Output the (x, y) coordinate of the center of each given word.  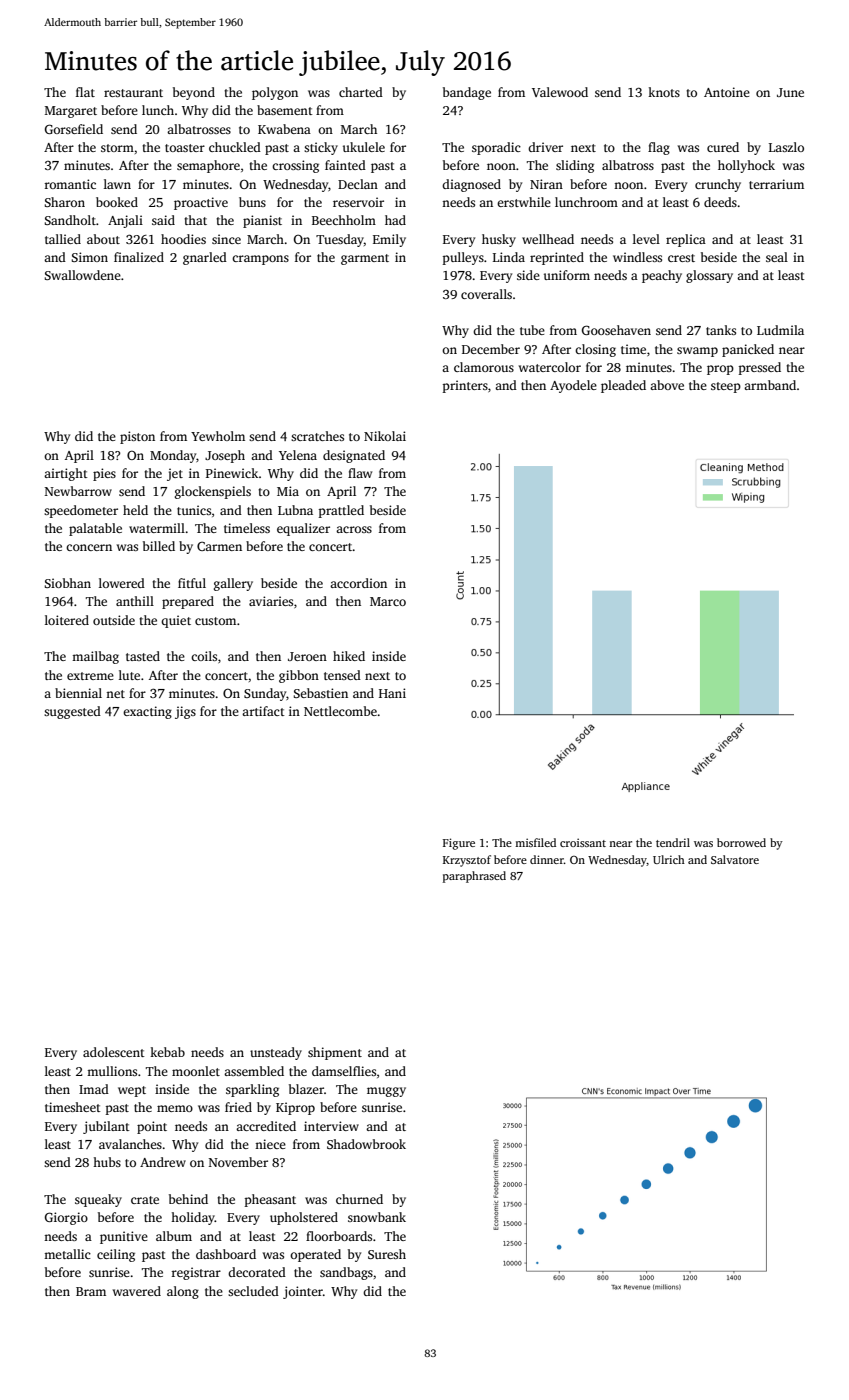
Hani (392, 693)
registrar (196, 1273)
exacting (147, 712)
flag (659, 148)
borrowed (741, 842)
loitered (67, 620)
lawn (117, 184)
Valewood (560, 92)
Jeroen (307, 656)
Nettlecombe (340, 711)
